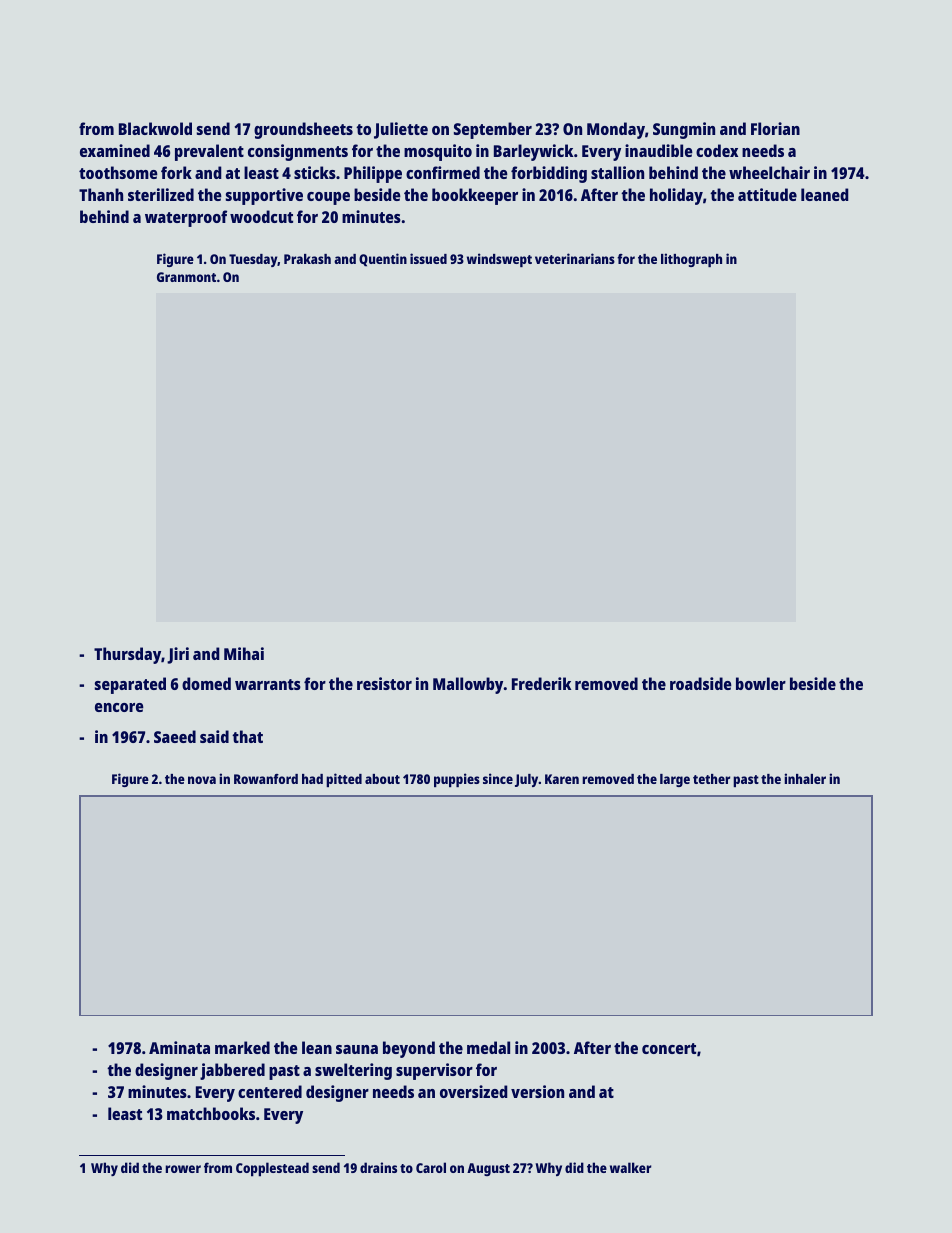 This document has width=952, height=1233. Describe the element at coordinates (179, 1047) in the document. I see `Aminata` at that location.
